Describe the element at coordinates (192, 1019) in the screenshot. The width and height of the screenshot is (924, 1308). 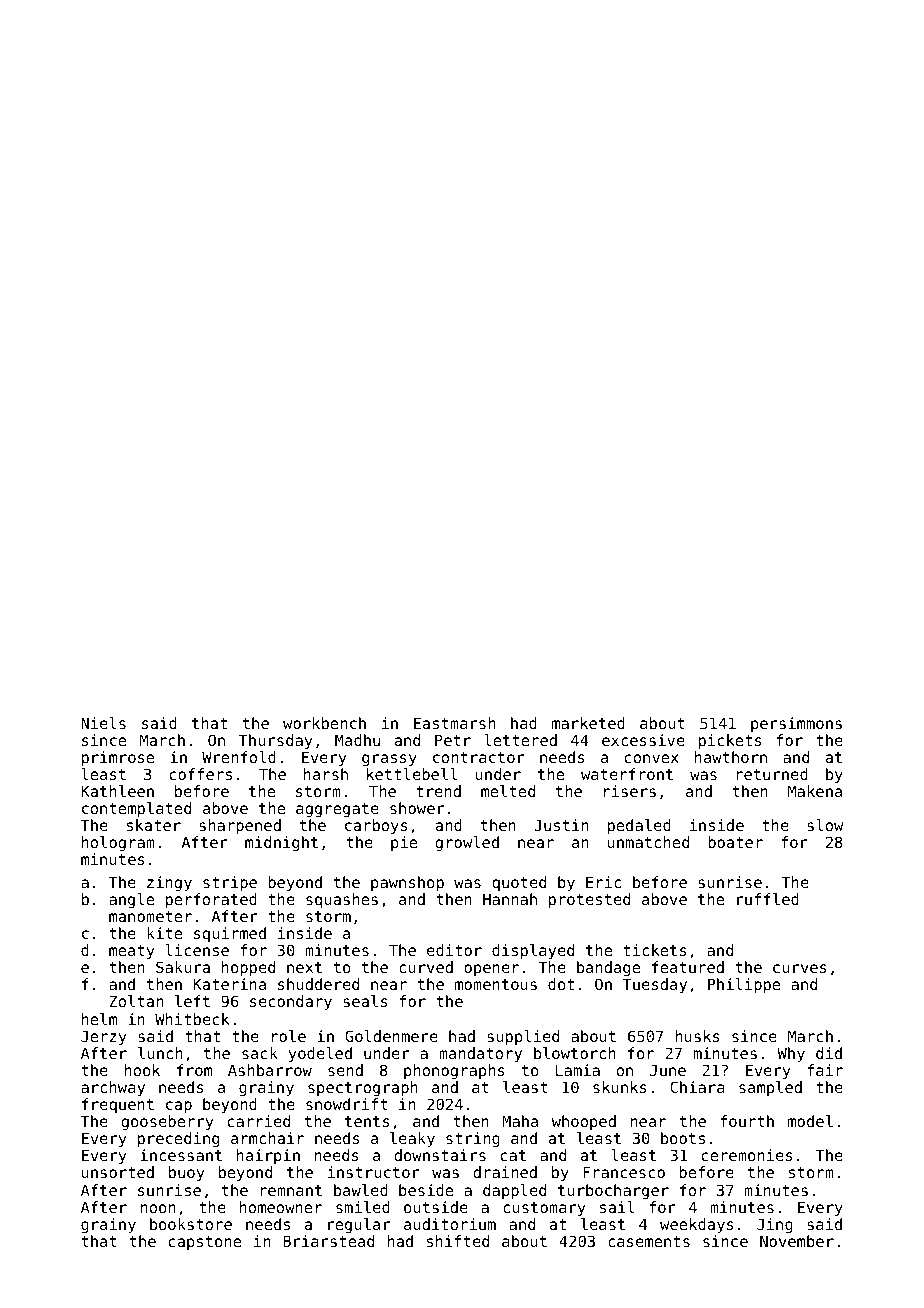
I see `Whitbeck` at that location.
